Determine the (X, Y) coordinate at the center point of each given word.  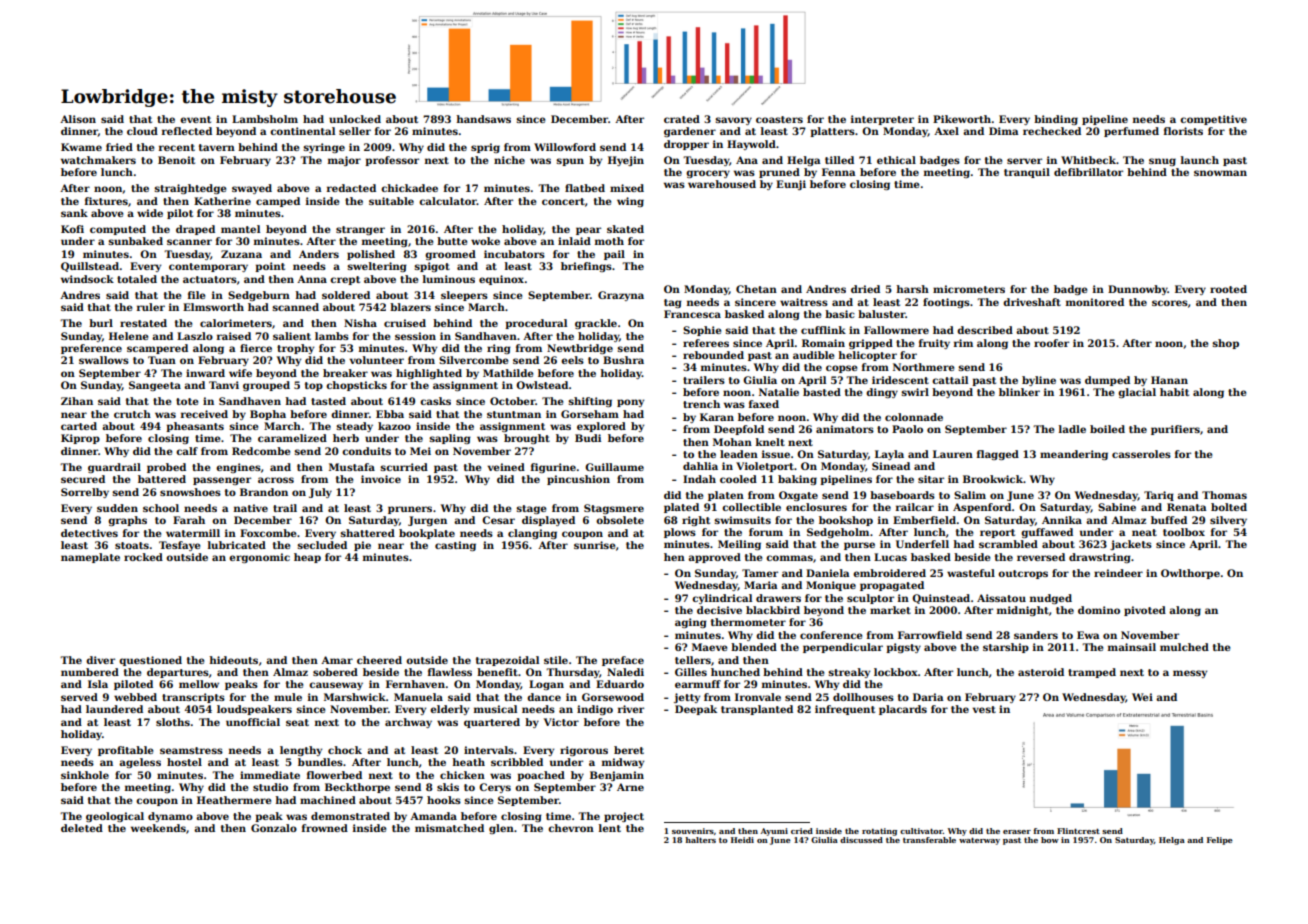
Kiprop (80, 439)
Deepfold (739, 430)
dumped (1107, 381)
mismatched (449, 828)
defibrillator (1088, 172)
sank (74, 213)
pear (588, 231)
